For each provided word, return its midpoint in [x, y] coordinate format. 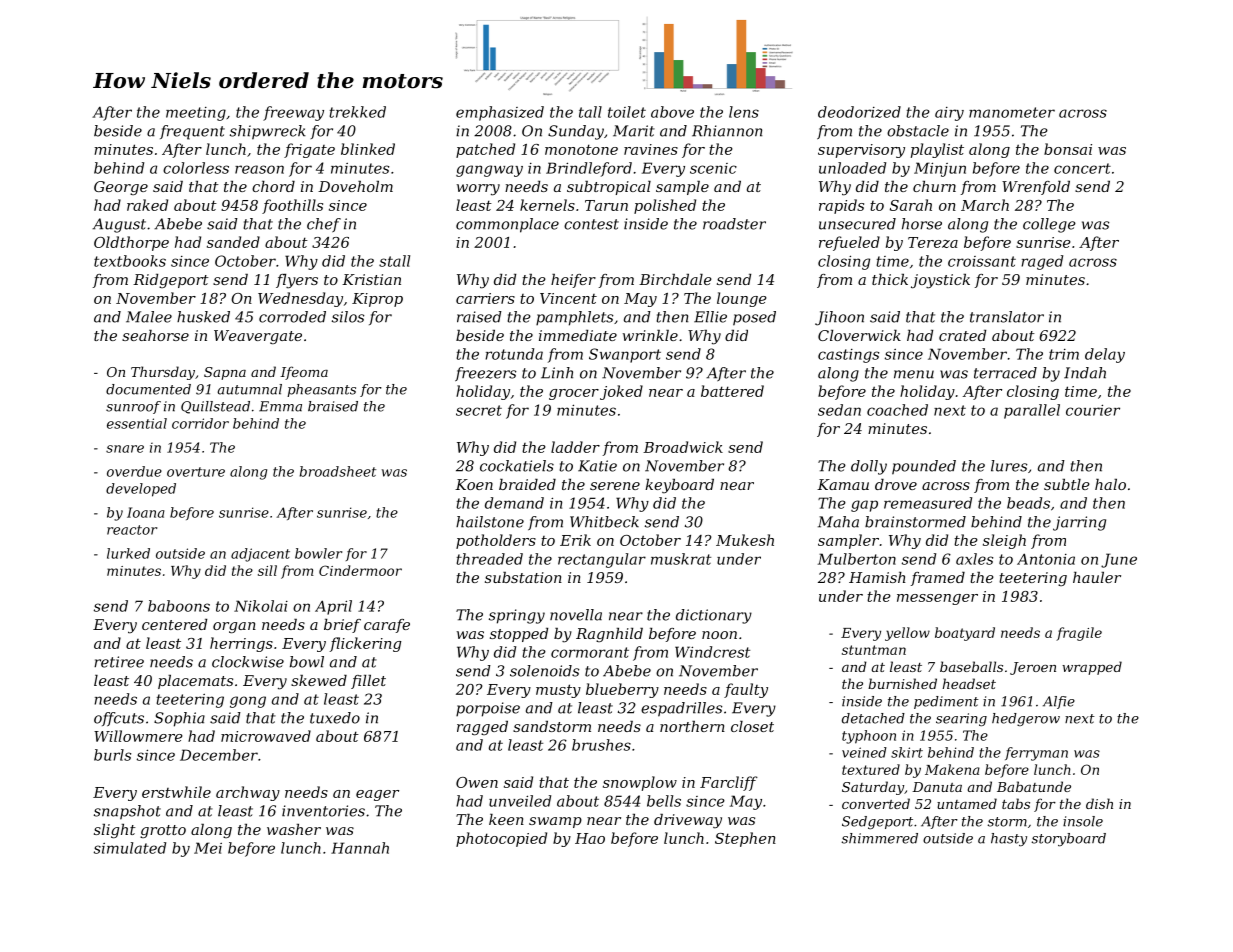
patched [485, 150]
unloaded [852, 168]
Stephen [745, 839]
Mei [208, 848]
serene [615, 486]
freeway [293, 113]
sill [267, 570]
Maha [838, 522]
